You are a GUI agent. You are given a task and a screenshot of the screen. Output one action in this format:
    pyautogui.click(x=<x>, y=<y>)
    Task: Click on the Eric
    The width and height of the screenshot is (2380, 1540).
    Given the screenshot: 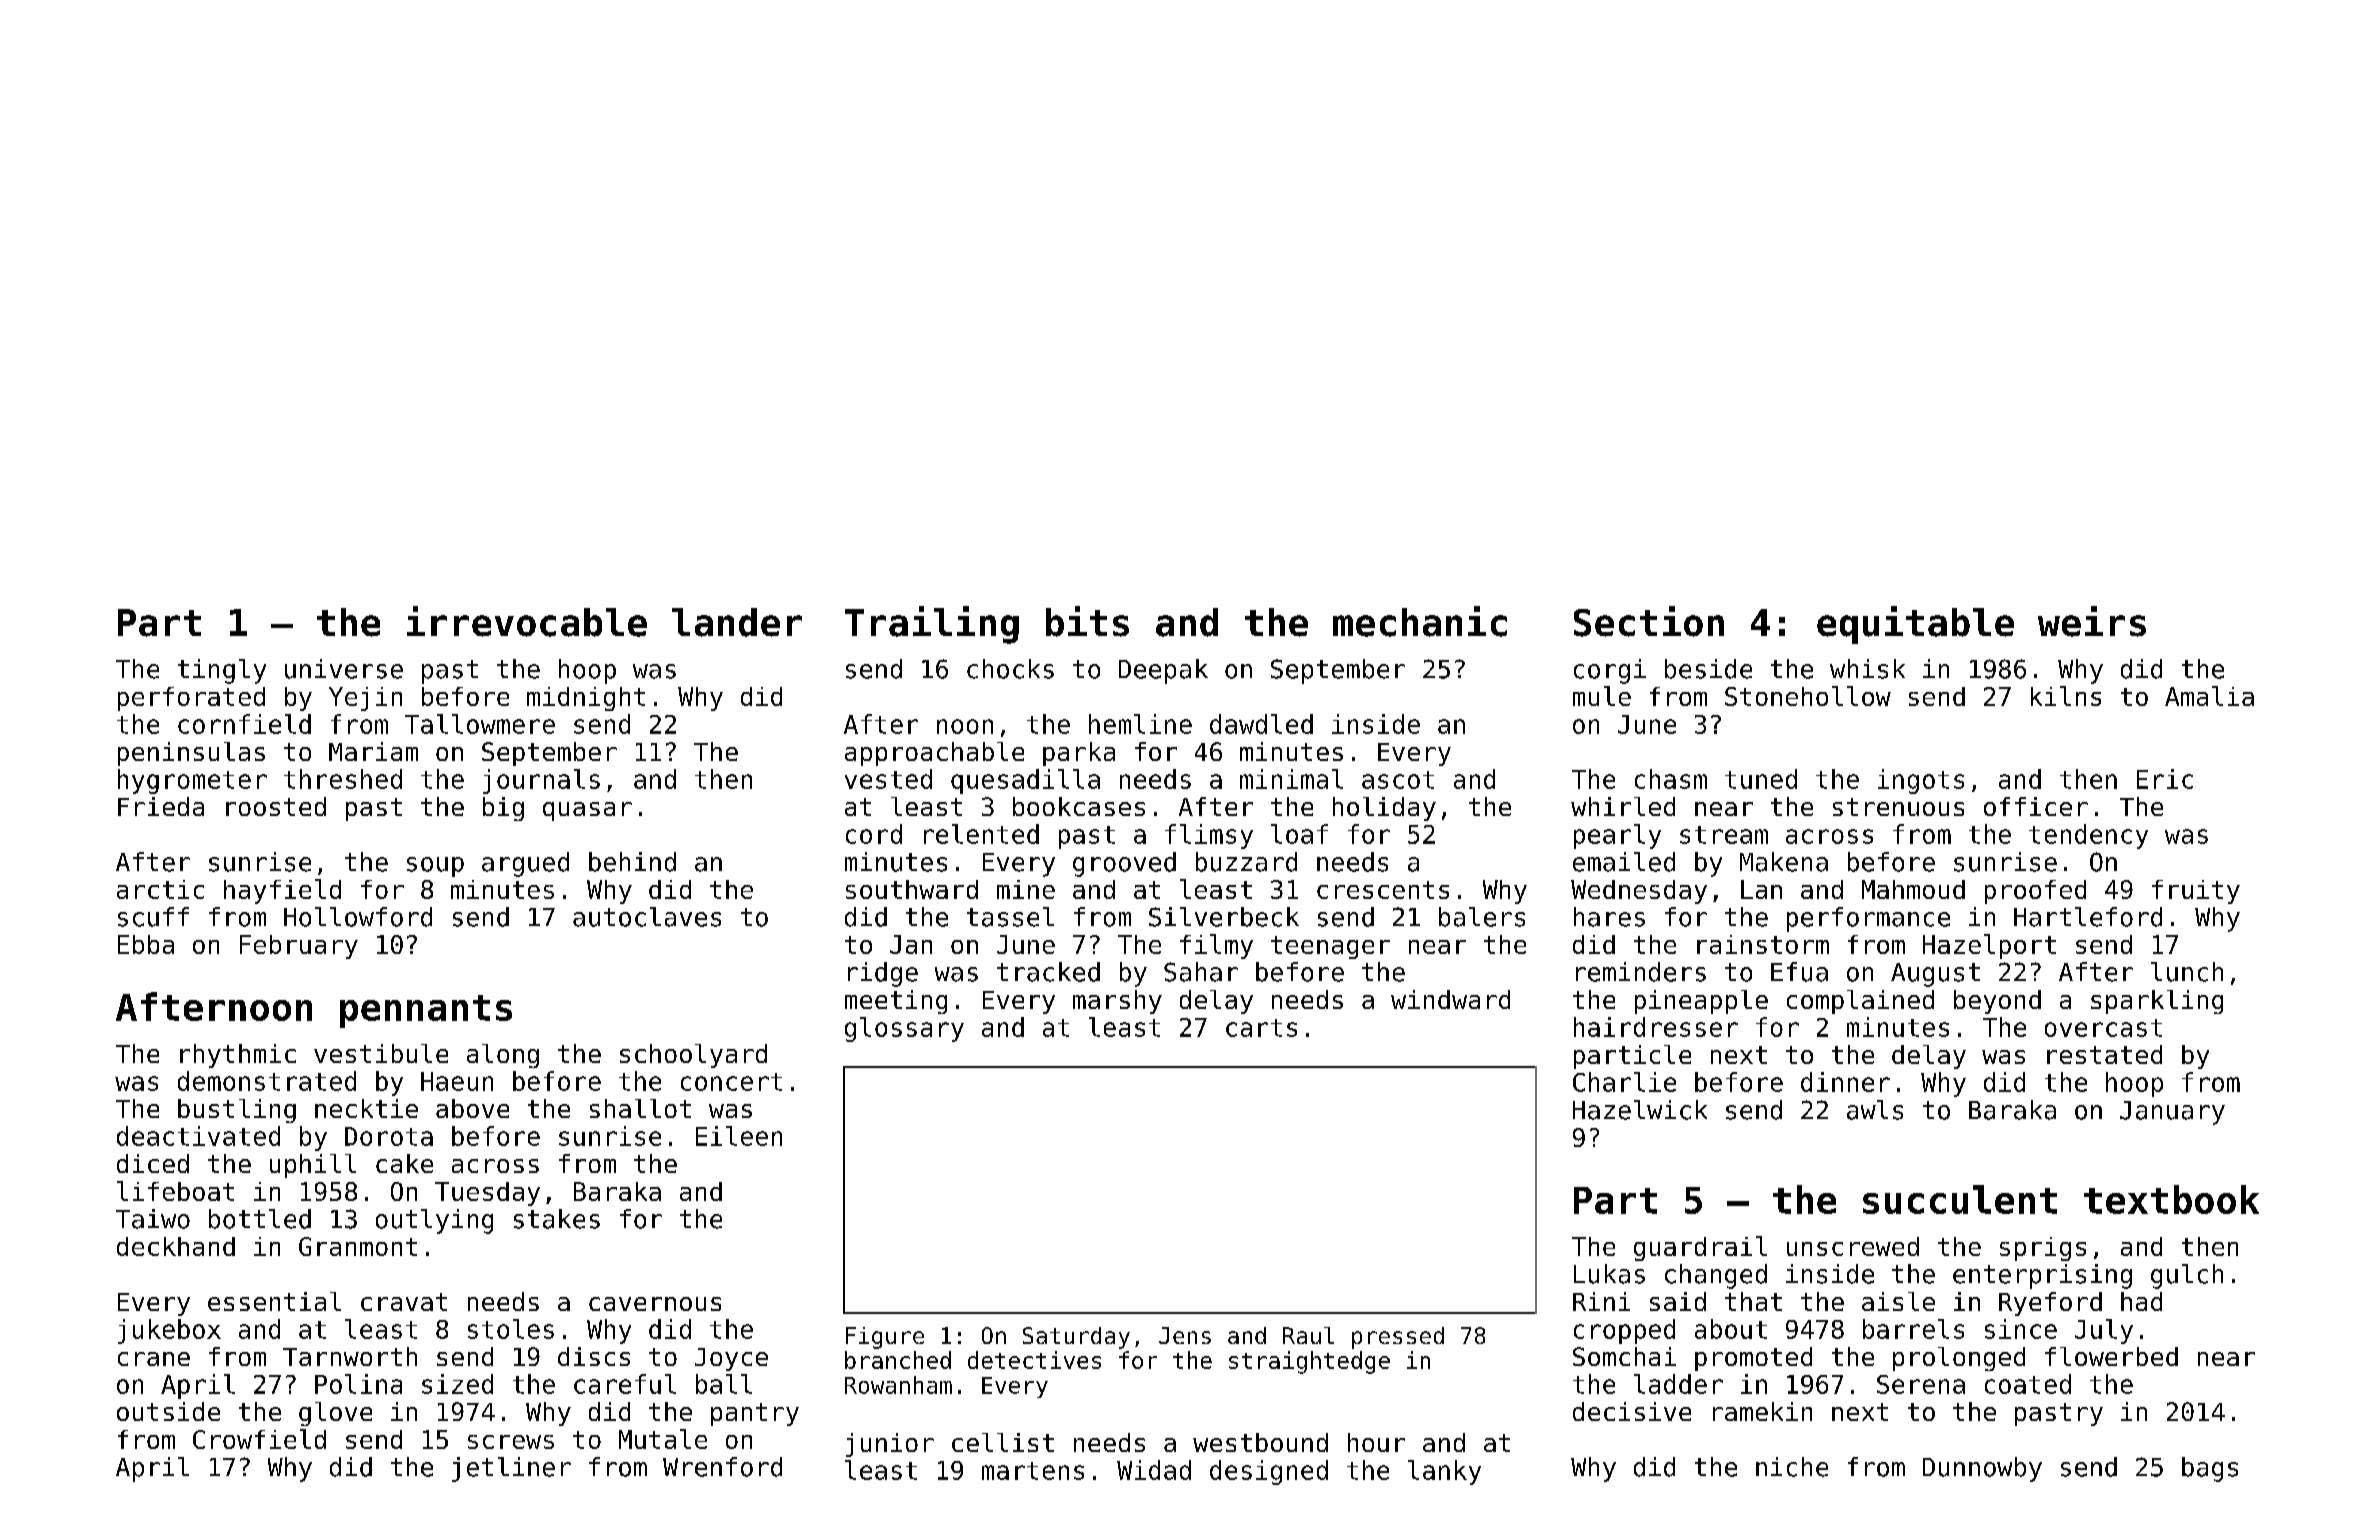 What is the action you would take?
    pyautogui.click(x=2165, y=779)
